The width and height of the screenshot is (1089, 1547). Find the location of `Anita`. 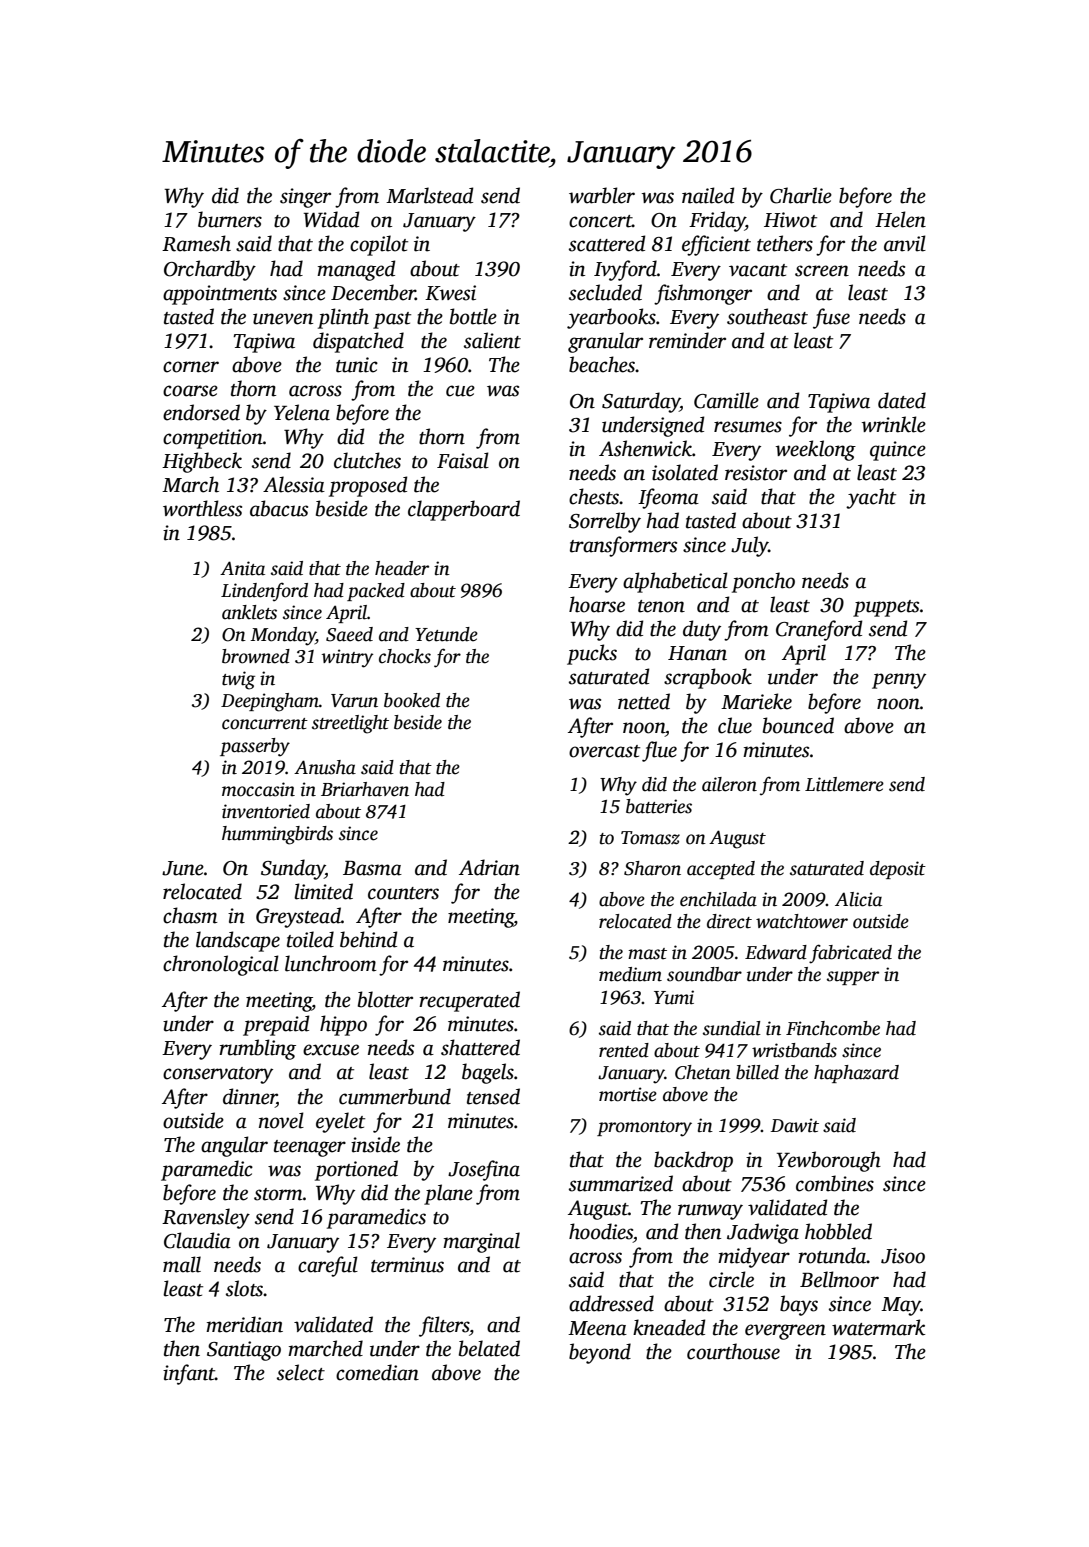

Anita is located at coordinates (242, 568).
